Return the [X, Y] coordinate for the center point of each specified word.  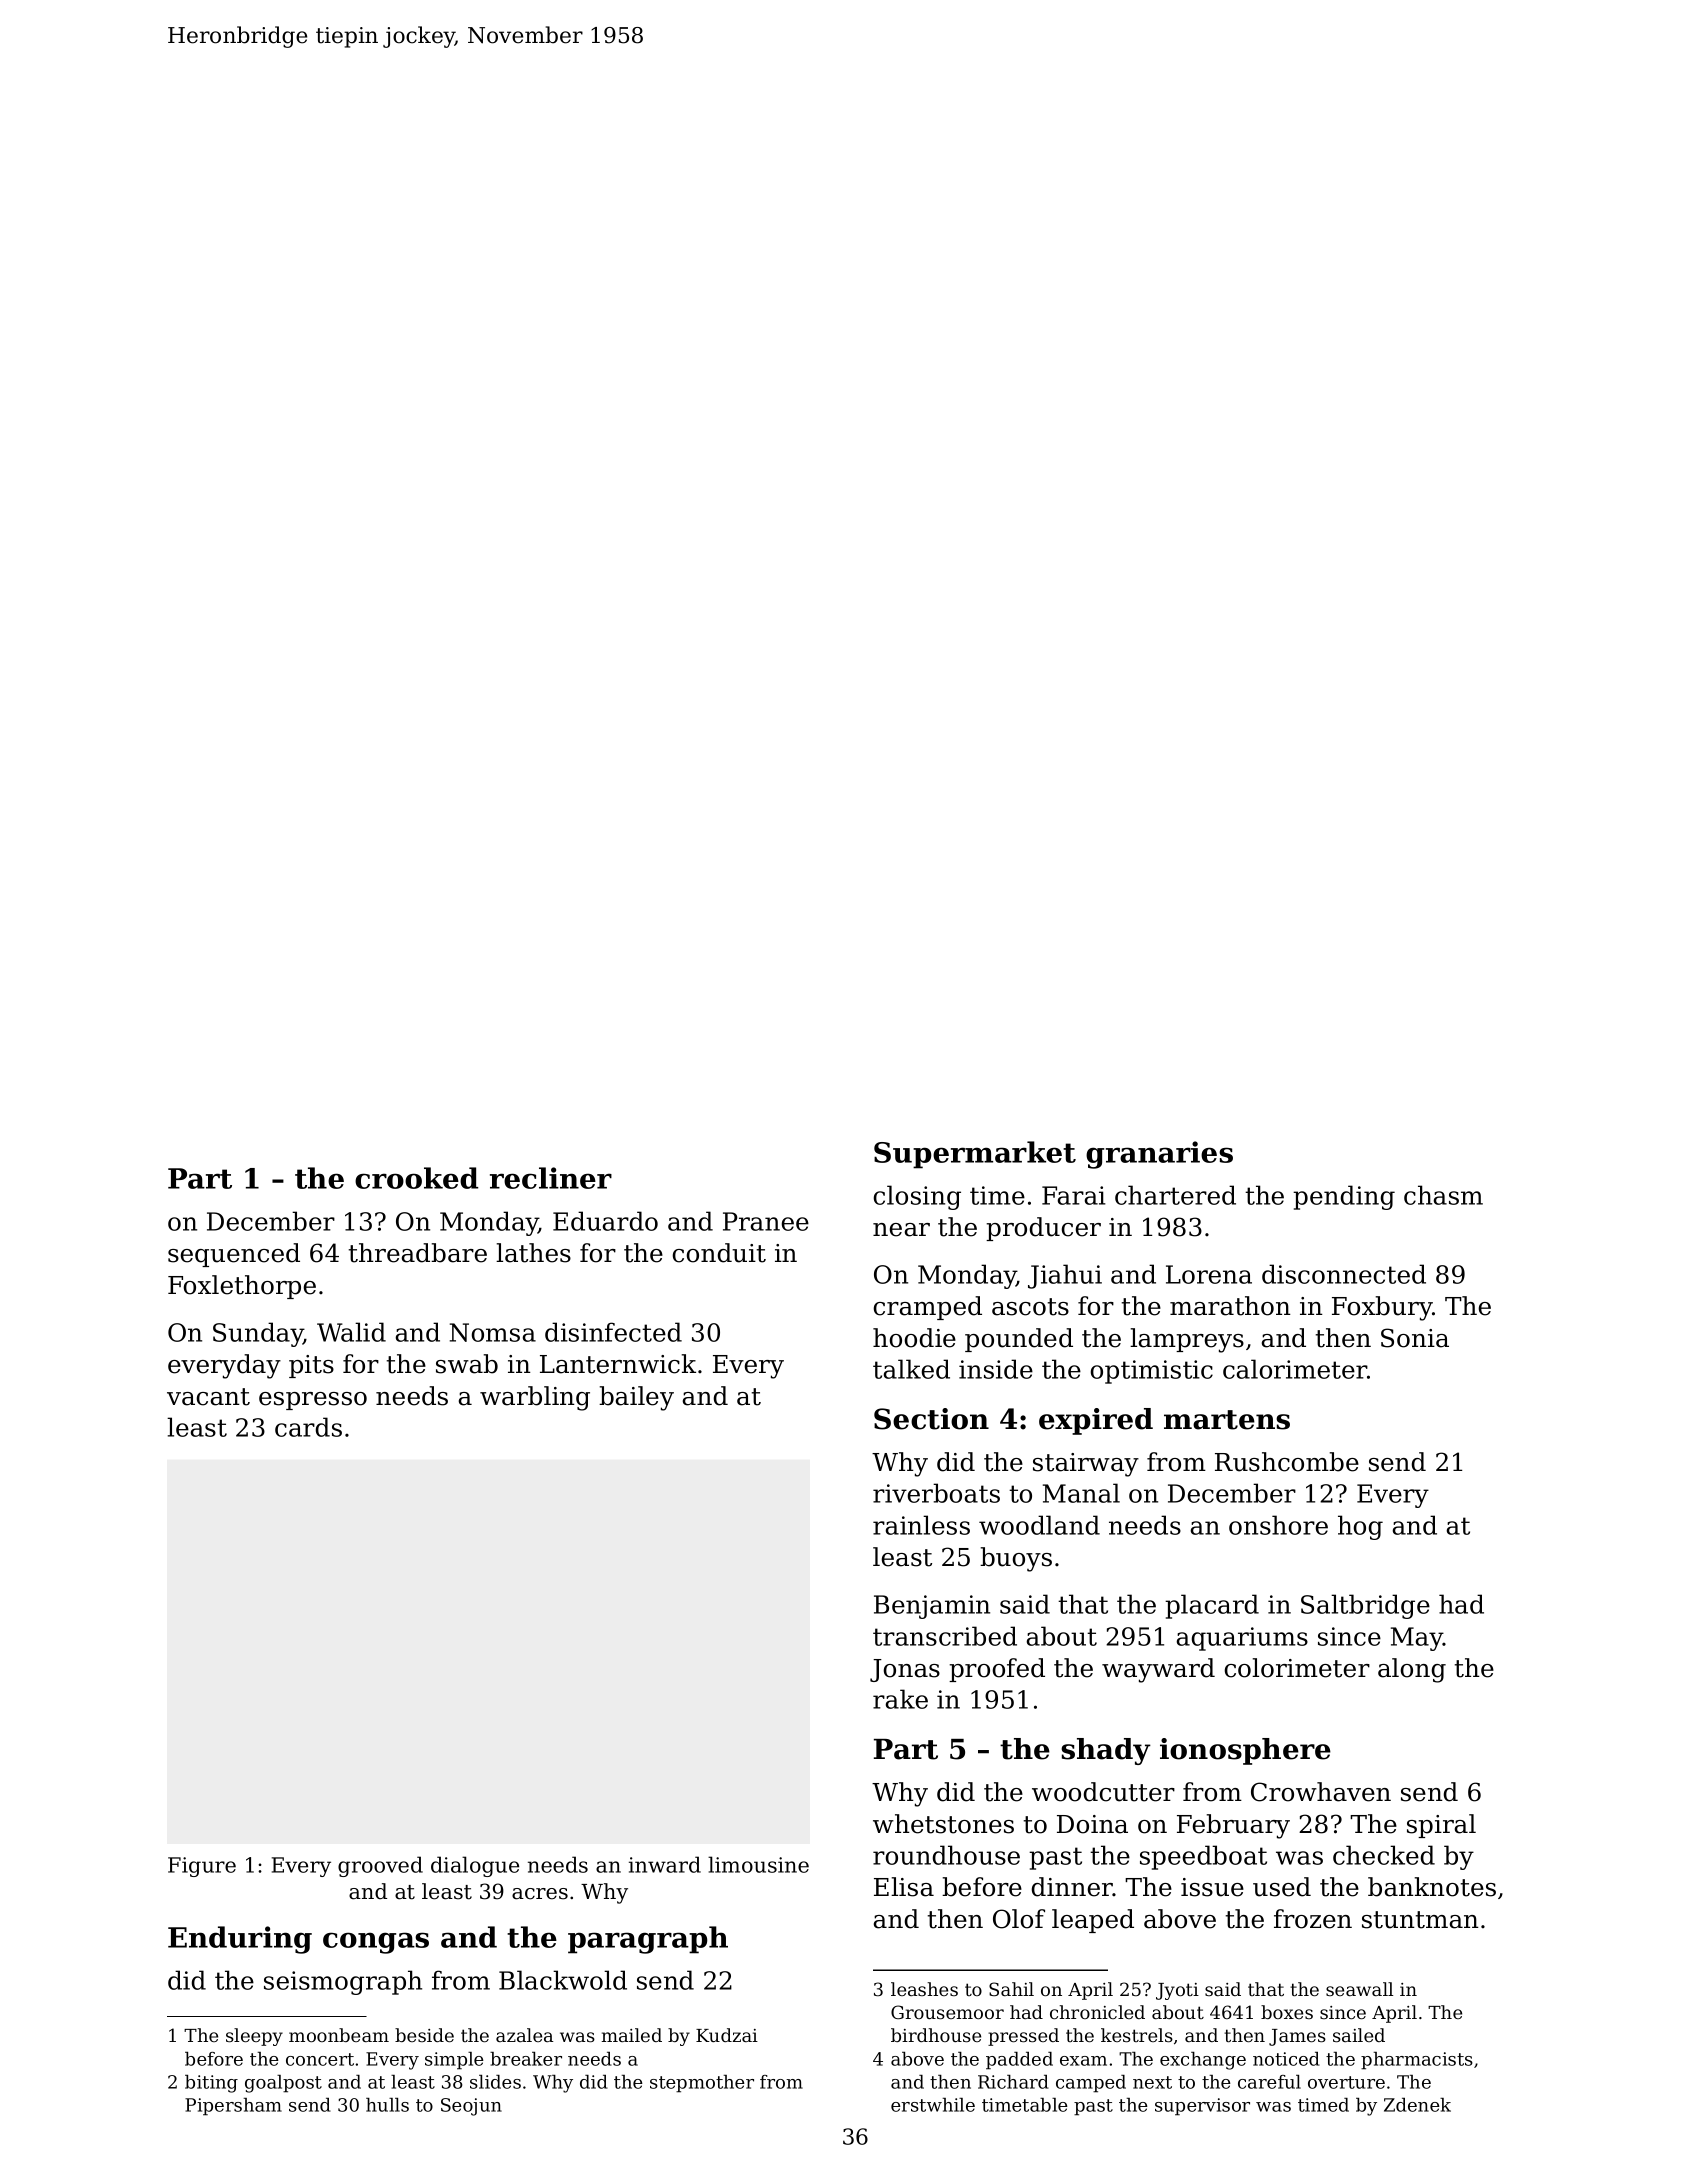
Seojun [471, 2107]
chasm [1443, 1195]
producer [1043, 1229]
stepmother [702, 2084]
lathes [533, 1253]
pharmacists [1417, 2061]
